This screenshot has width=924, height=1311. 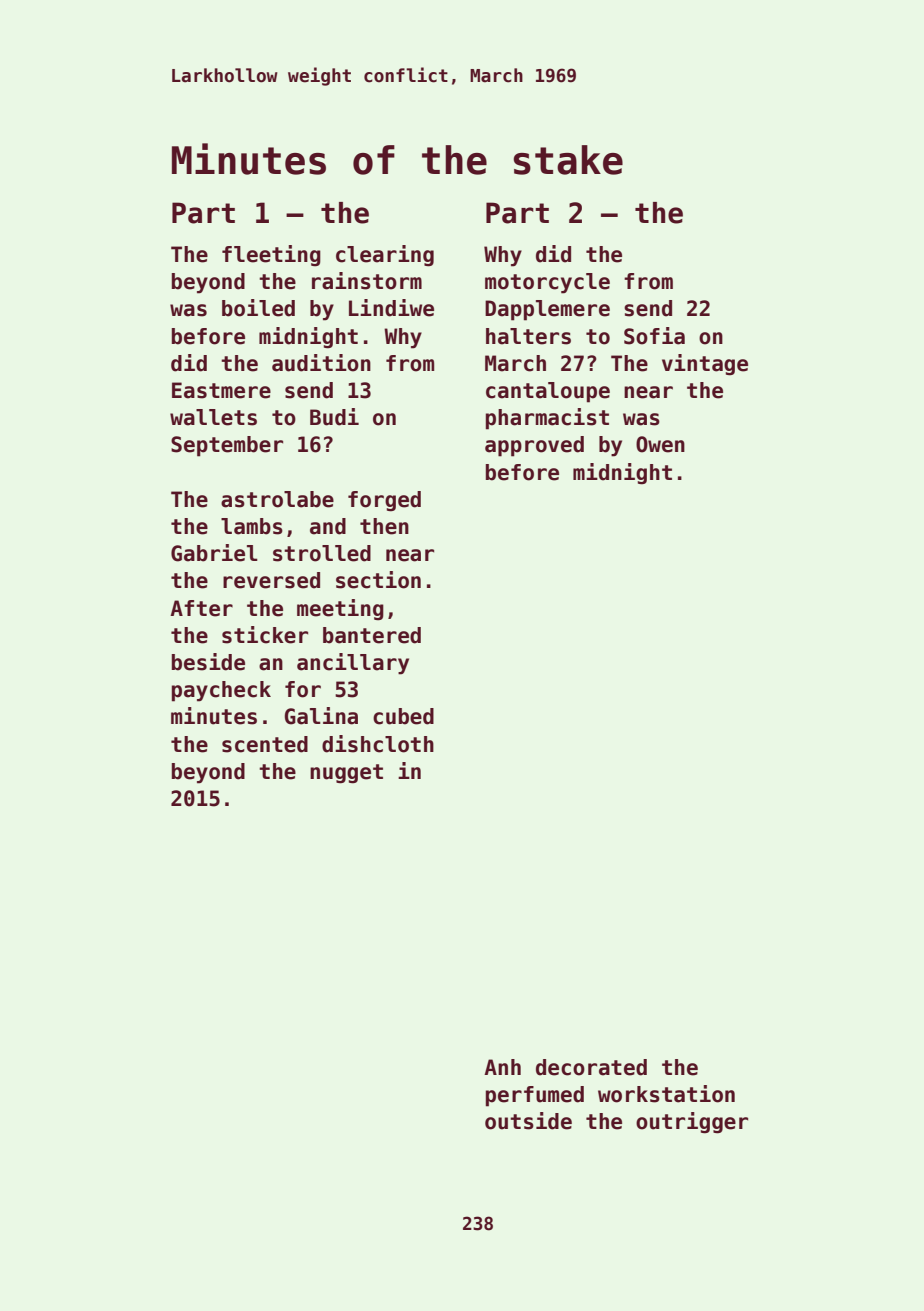 What do you see at coordinates (591, 1067) in the screenshot?
I see `decorated` at bounding box center [591, 1067].
